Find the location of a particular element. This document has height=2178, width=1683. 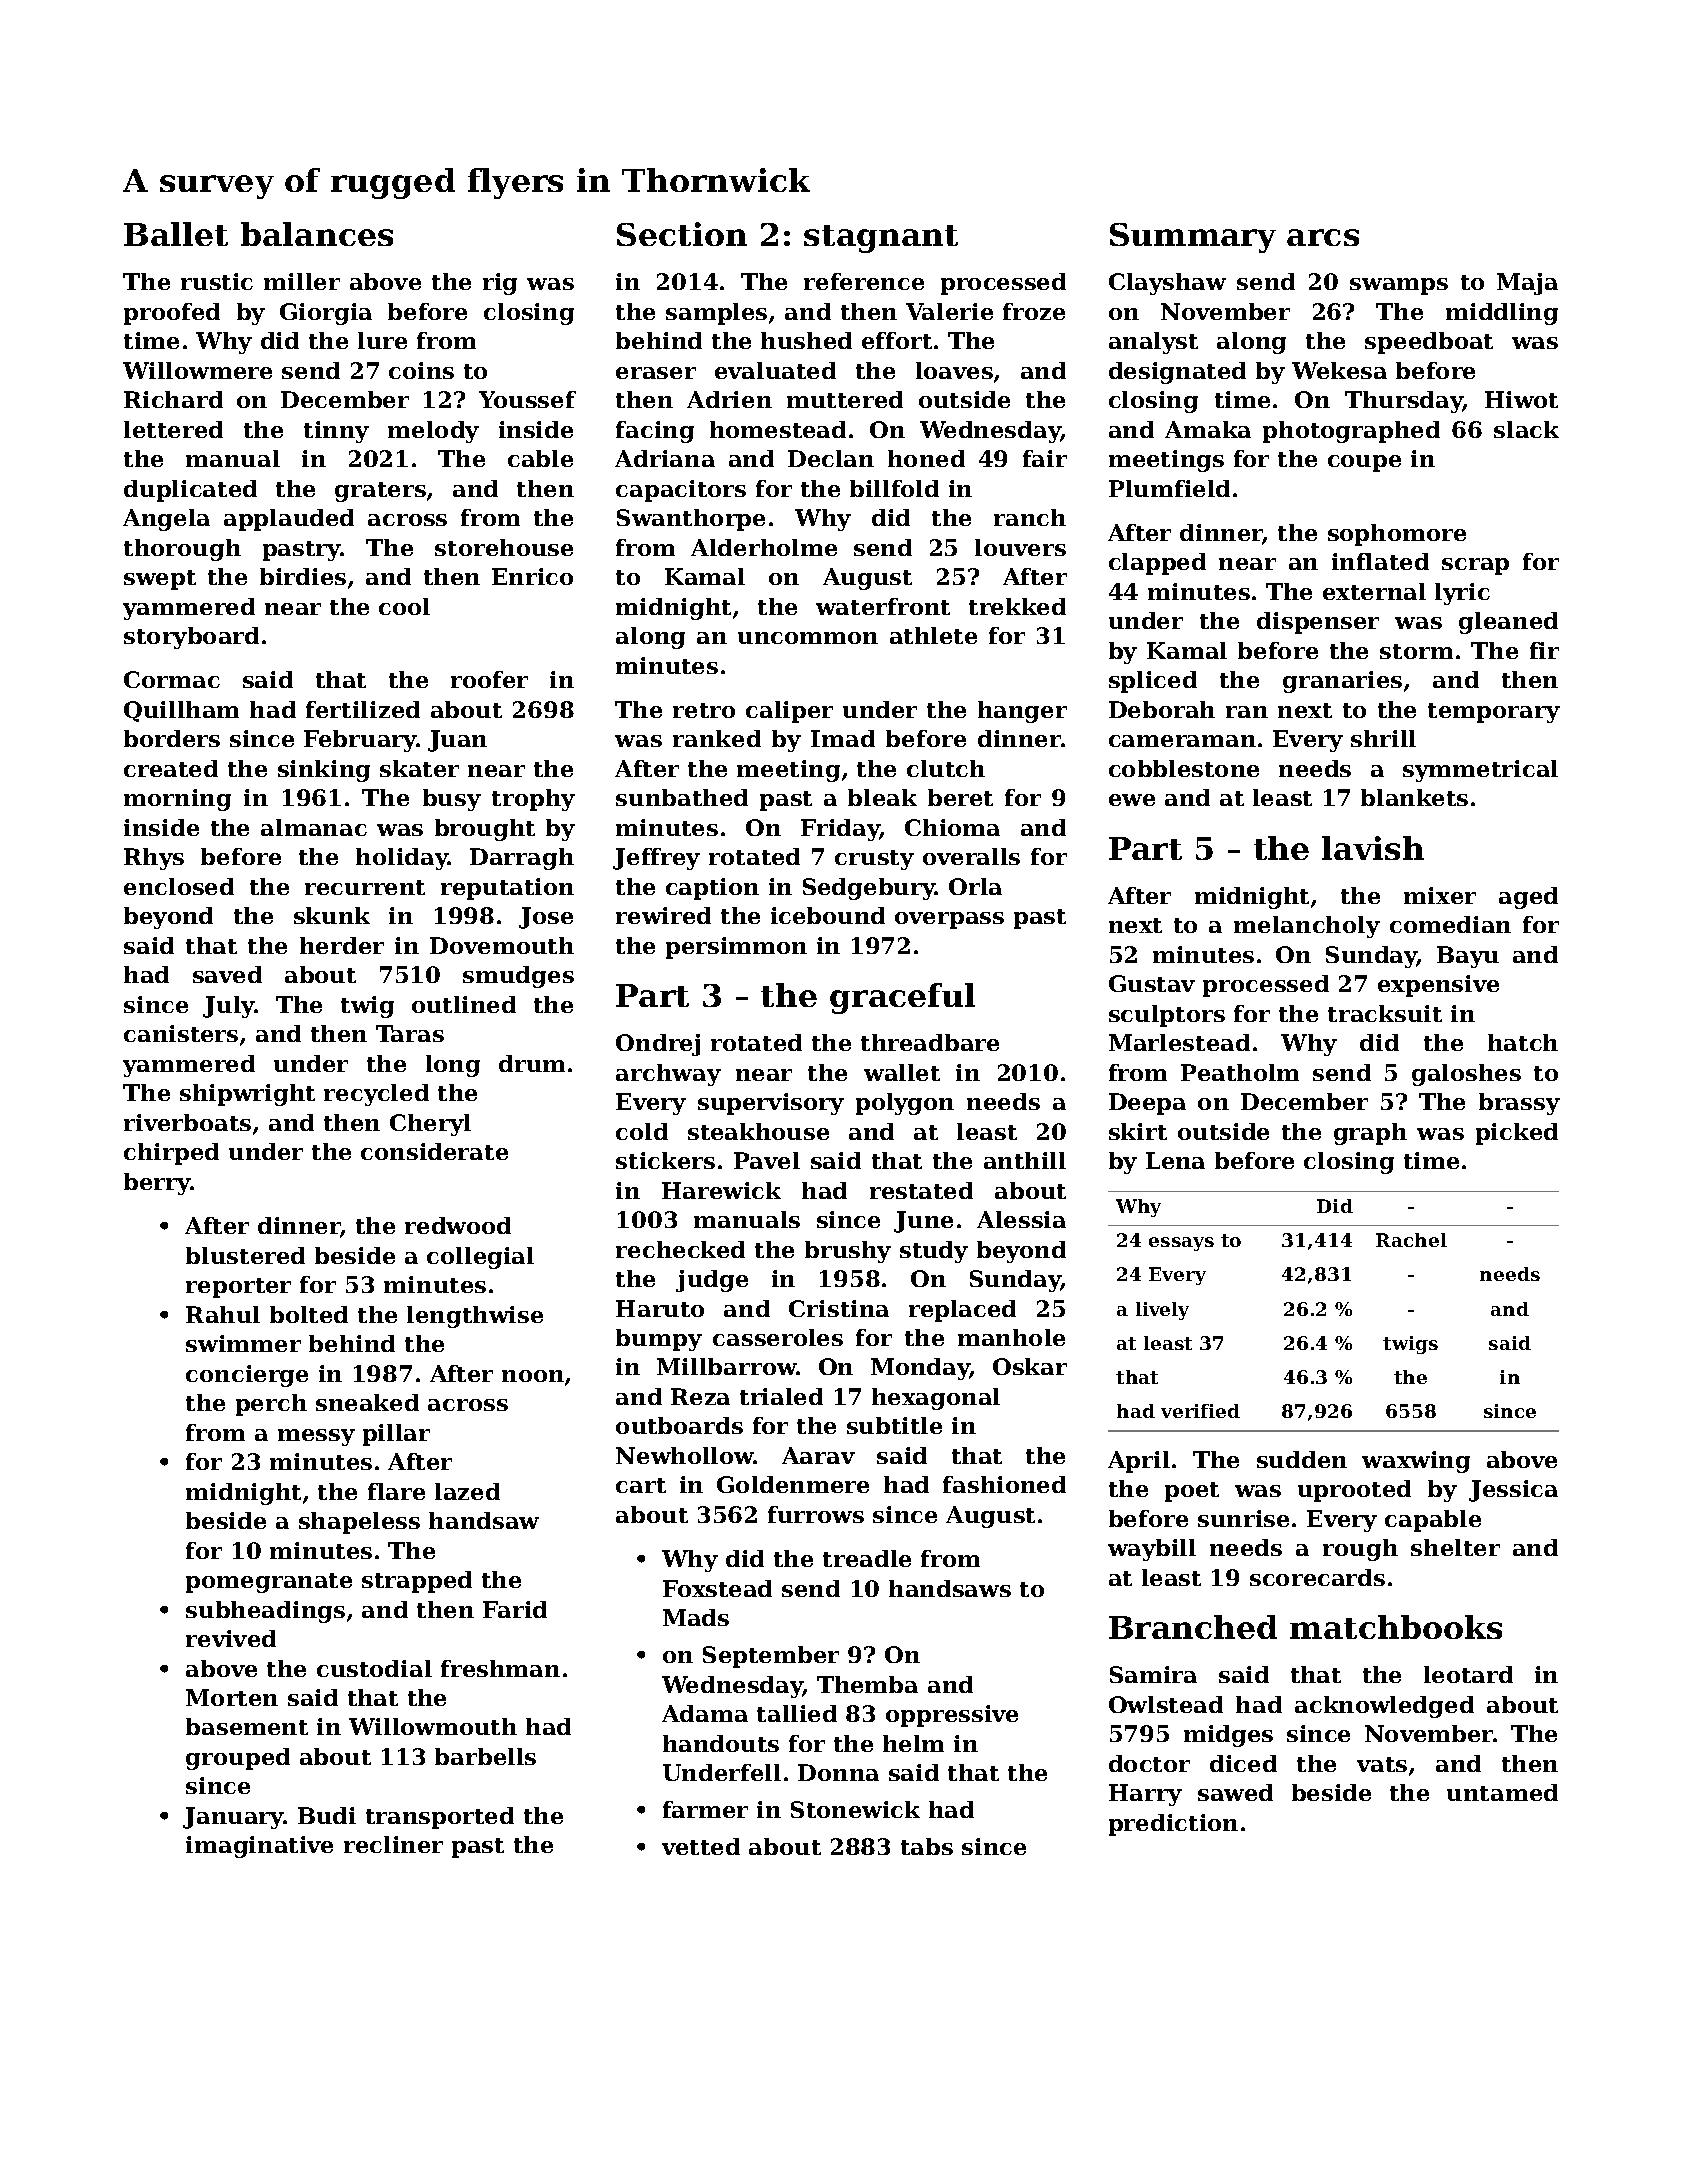

perch is located at coordinates (271, 1405).
